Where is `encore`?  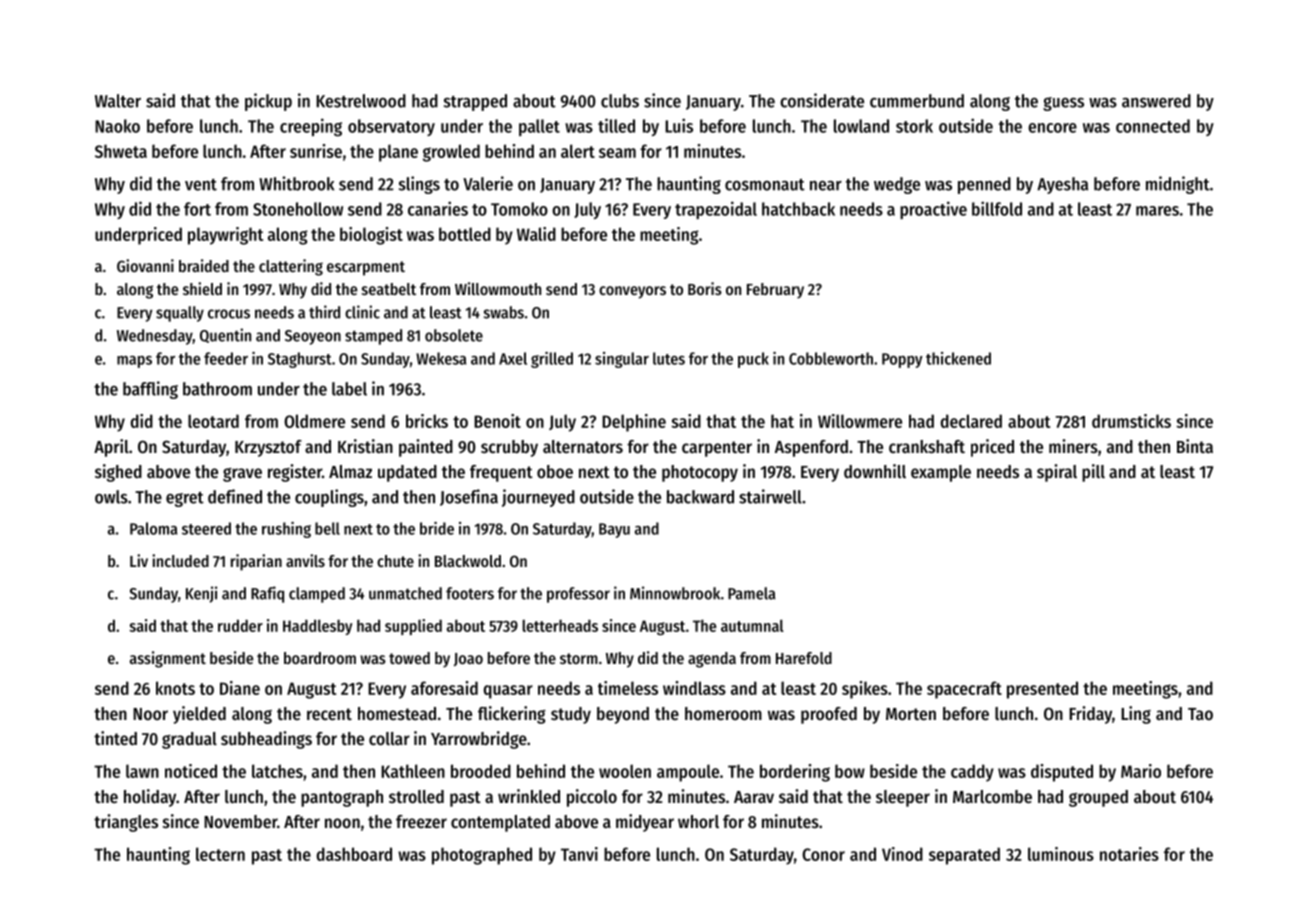
encore is located at coordinates (1052, 128).
